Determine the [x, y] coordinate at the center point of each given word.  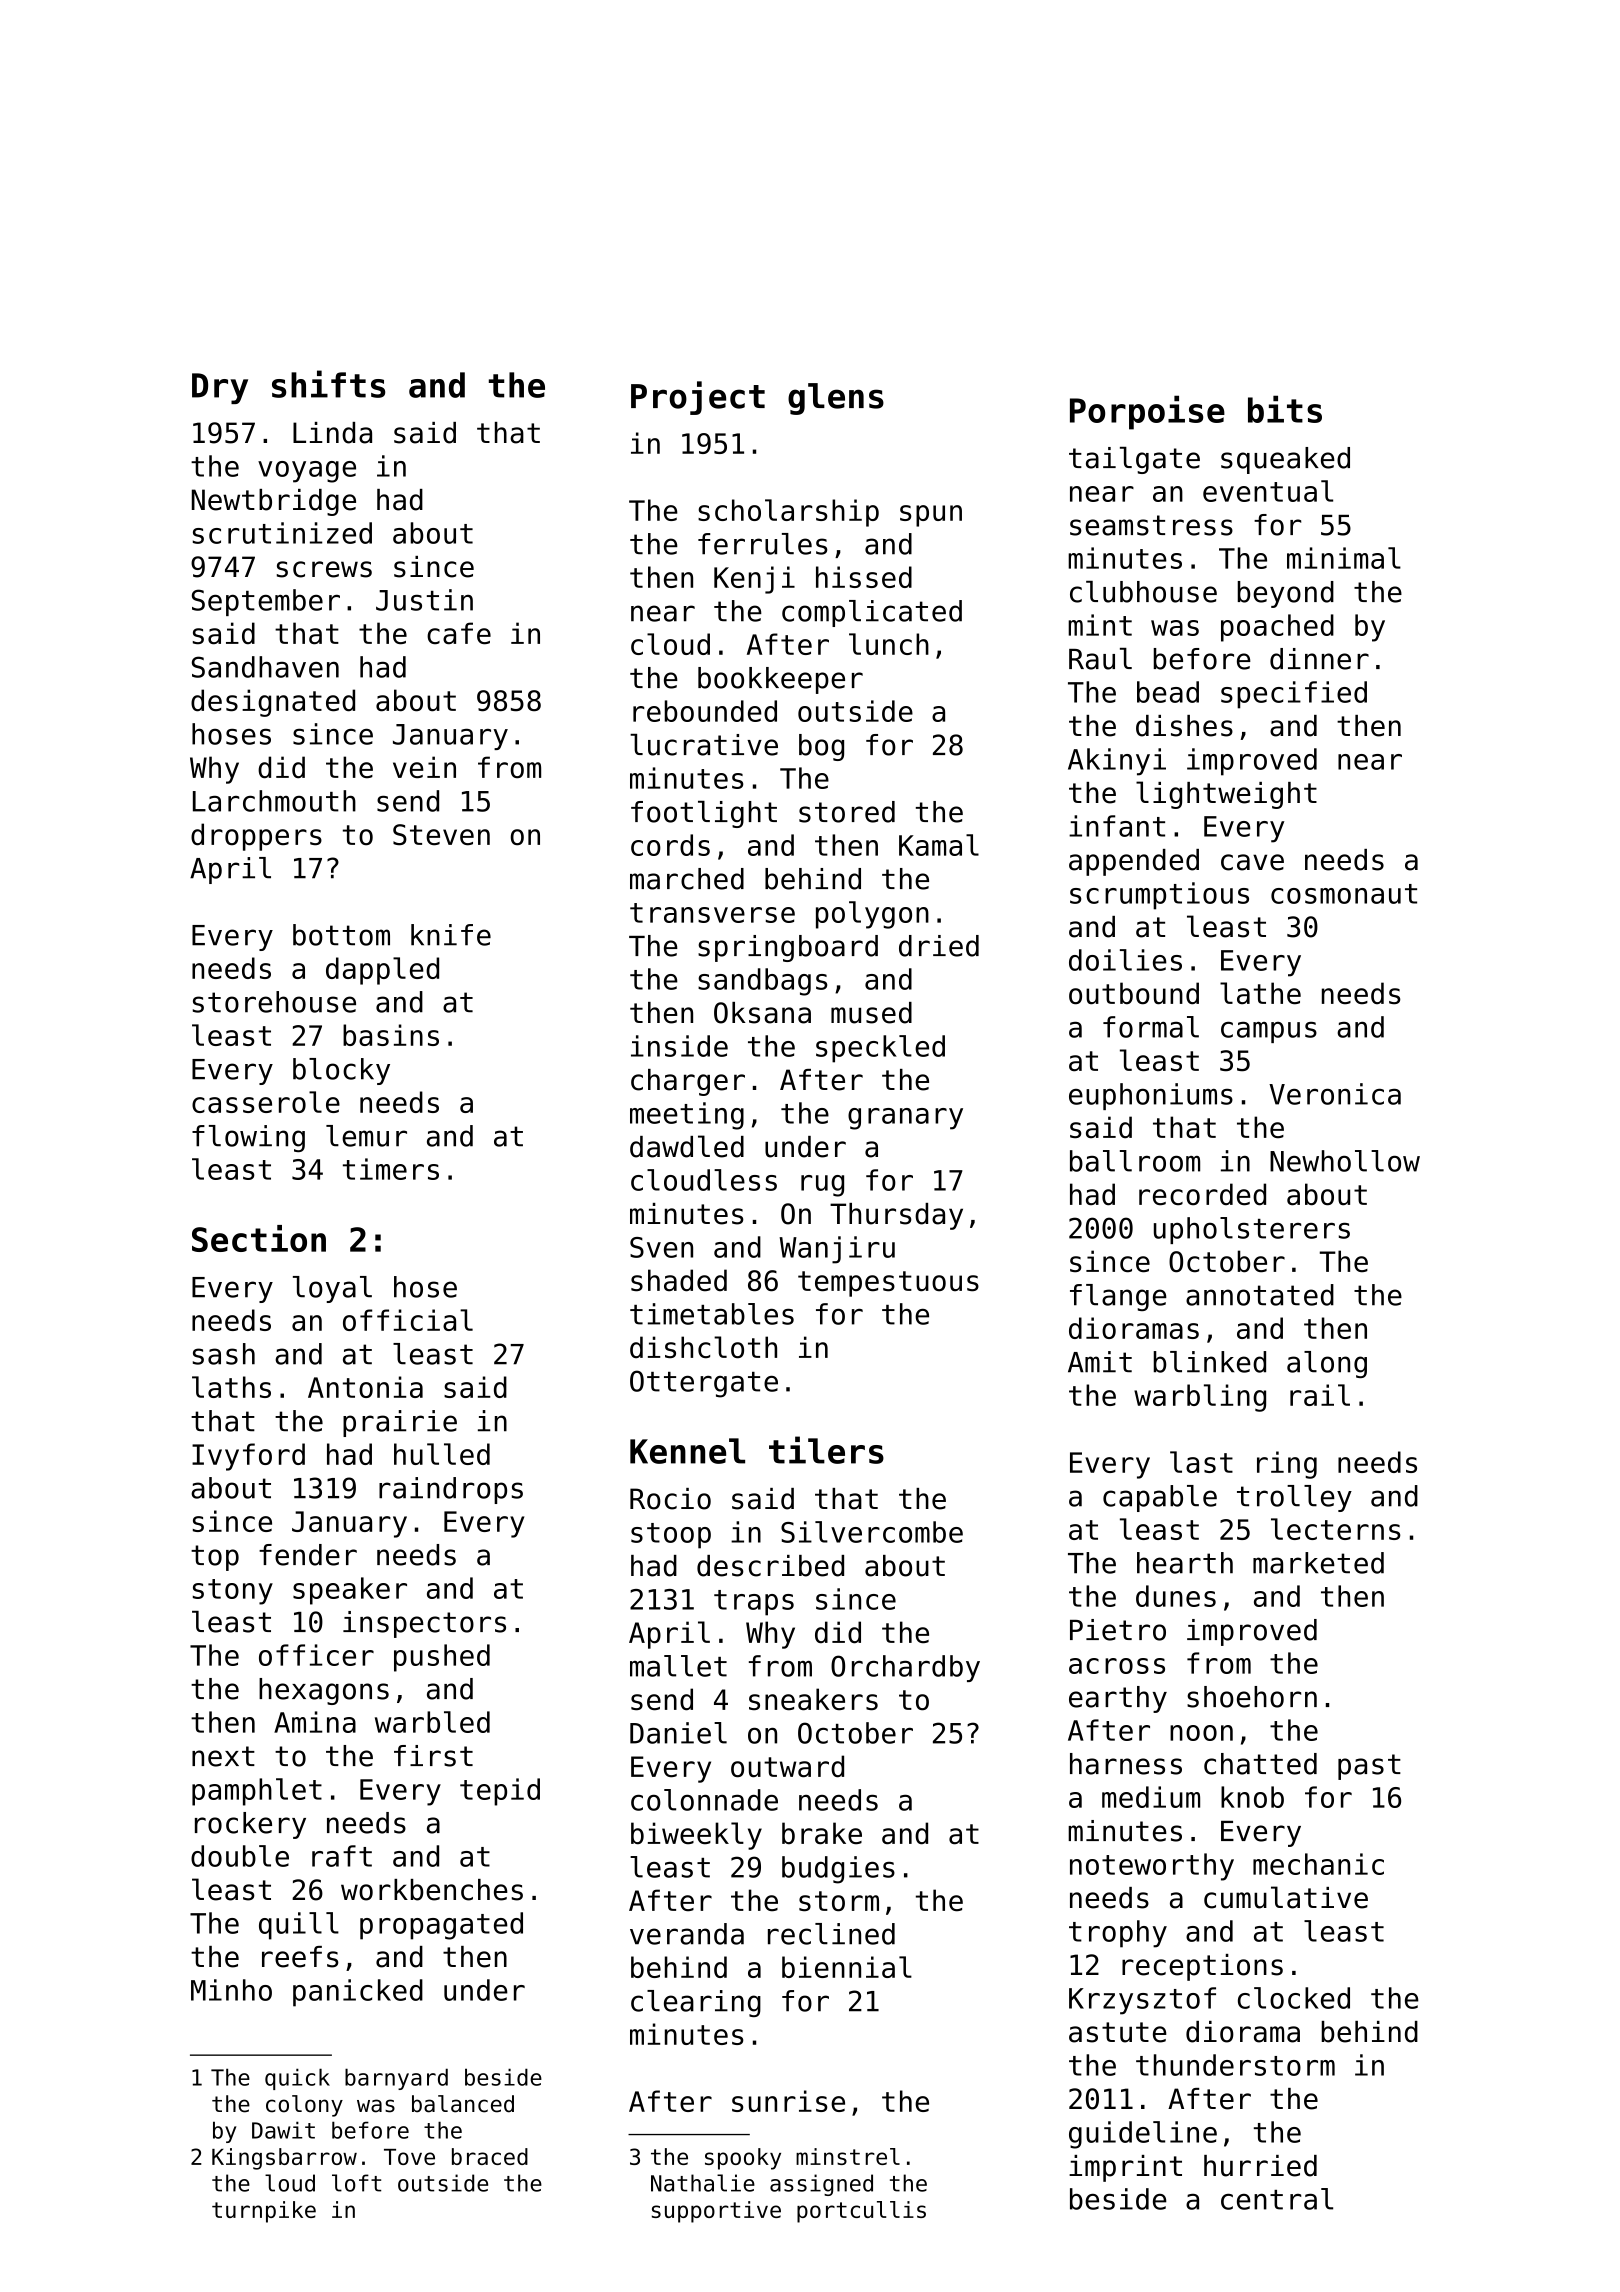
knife [451, 935]
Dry [220, 388]
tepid [500, 1792]
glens [836, 399]
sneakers [813, 1699]
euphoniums [1151, 1096]
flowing [248, 1138]
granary [905, 1119]
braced [490, 2156]
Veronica [1335, 1094]
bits [1285, 409]
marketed [1318, 1563]
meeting [687, 1116]
